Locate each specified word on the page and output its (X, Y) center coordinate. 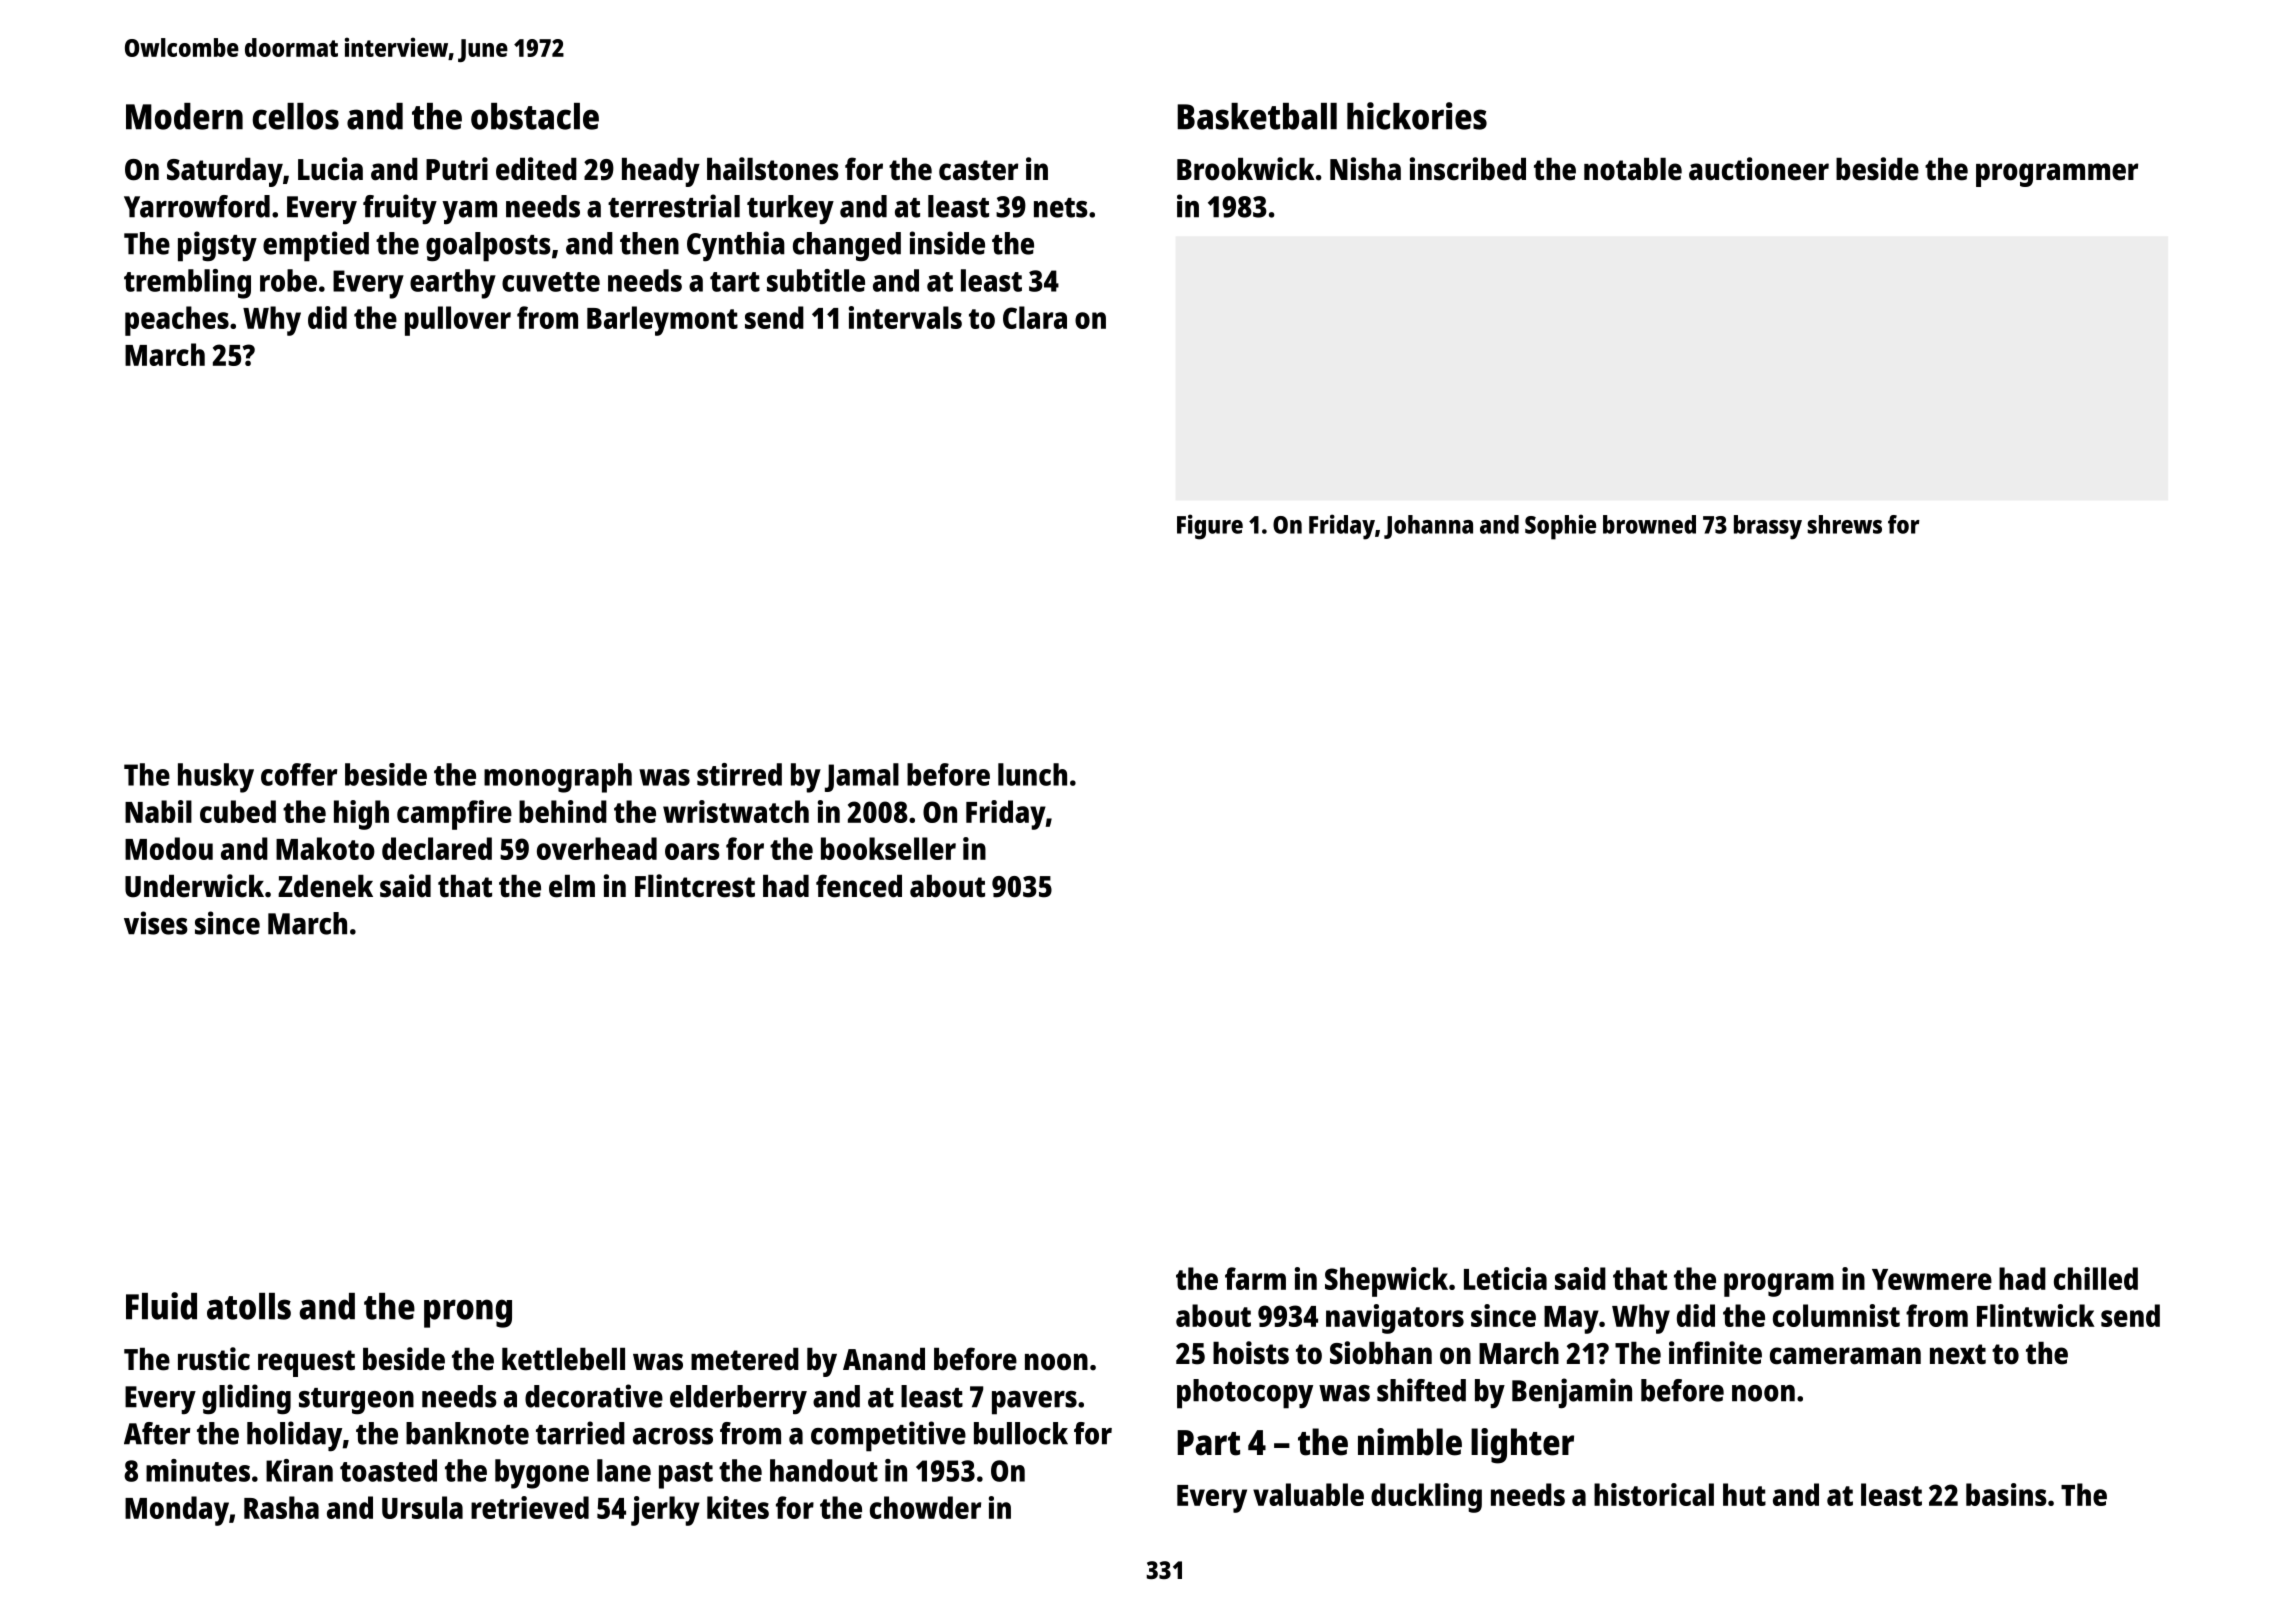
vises (156, 923)
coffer (299, 774)
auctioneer (1759, 169)
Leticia (1505, 1278)
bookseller (888, 848)
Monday (177, 1511)
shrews (1844, 524)
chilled (2096, 1278)
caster (978, 170)
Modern (184, 116)
